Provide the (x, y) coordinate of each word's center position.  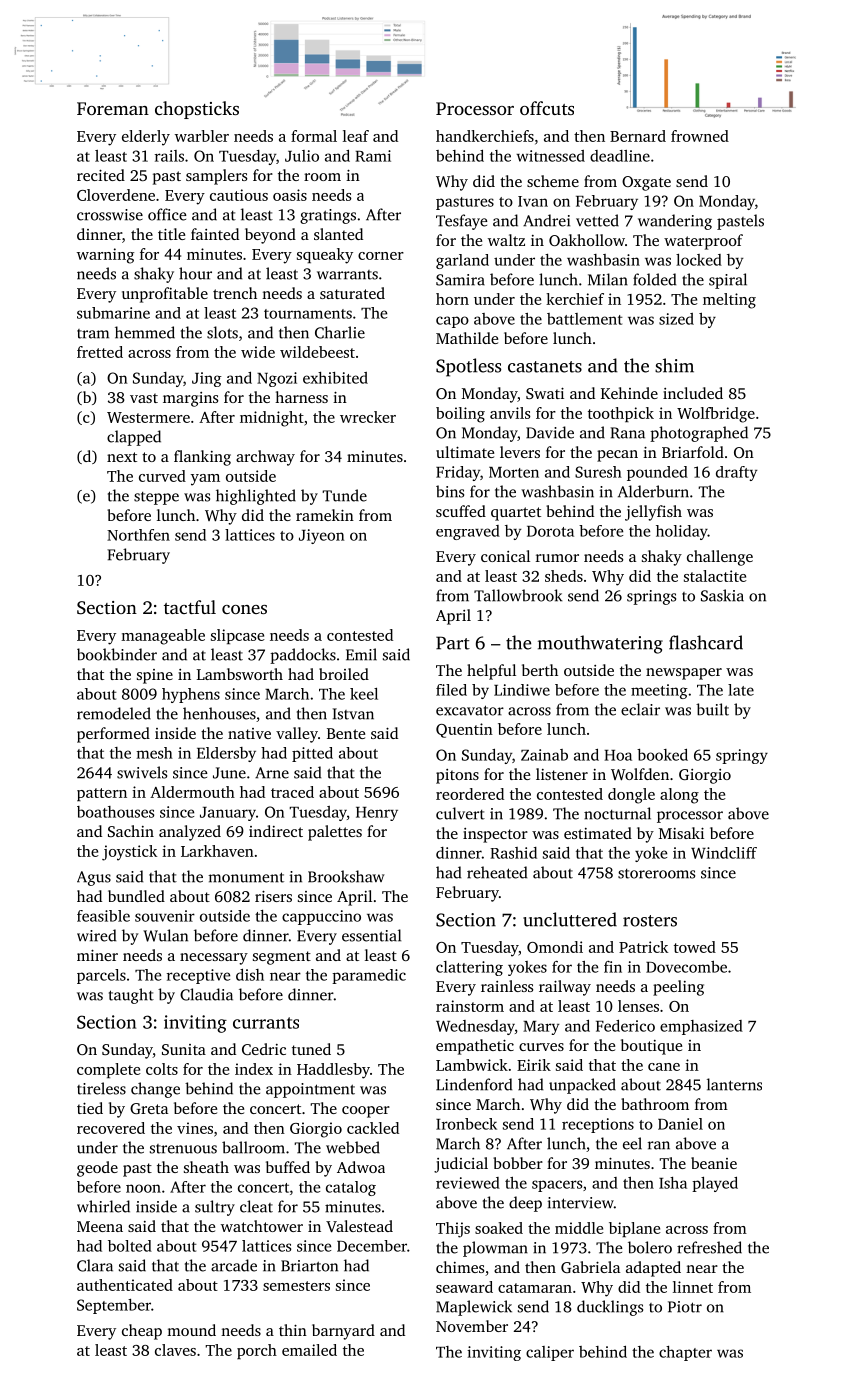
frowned (700, 136)
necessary (214, 959)
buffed (288, 1167)
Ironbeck (466, 1124)
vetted (597, 220)
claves (175, 1350)
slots (222, 332)
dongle (631, 796)
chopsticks (197, 110)
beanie (714, 1163)
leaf (356, 136)
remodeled (114, 713)
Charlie (340, 332)
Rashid (514, 853)
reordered (470, 794)
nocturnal (617, 813)
